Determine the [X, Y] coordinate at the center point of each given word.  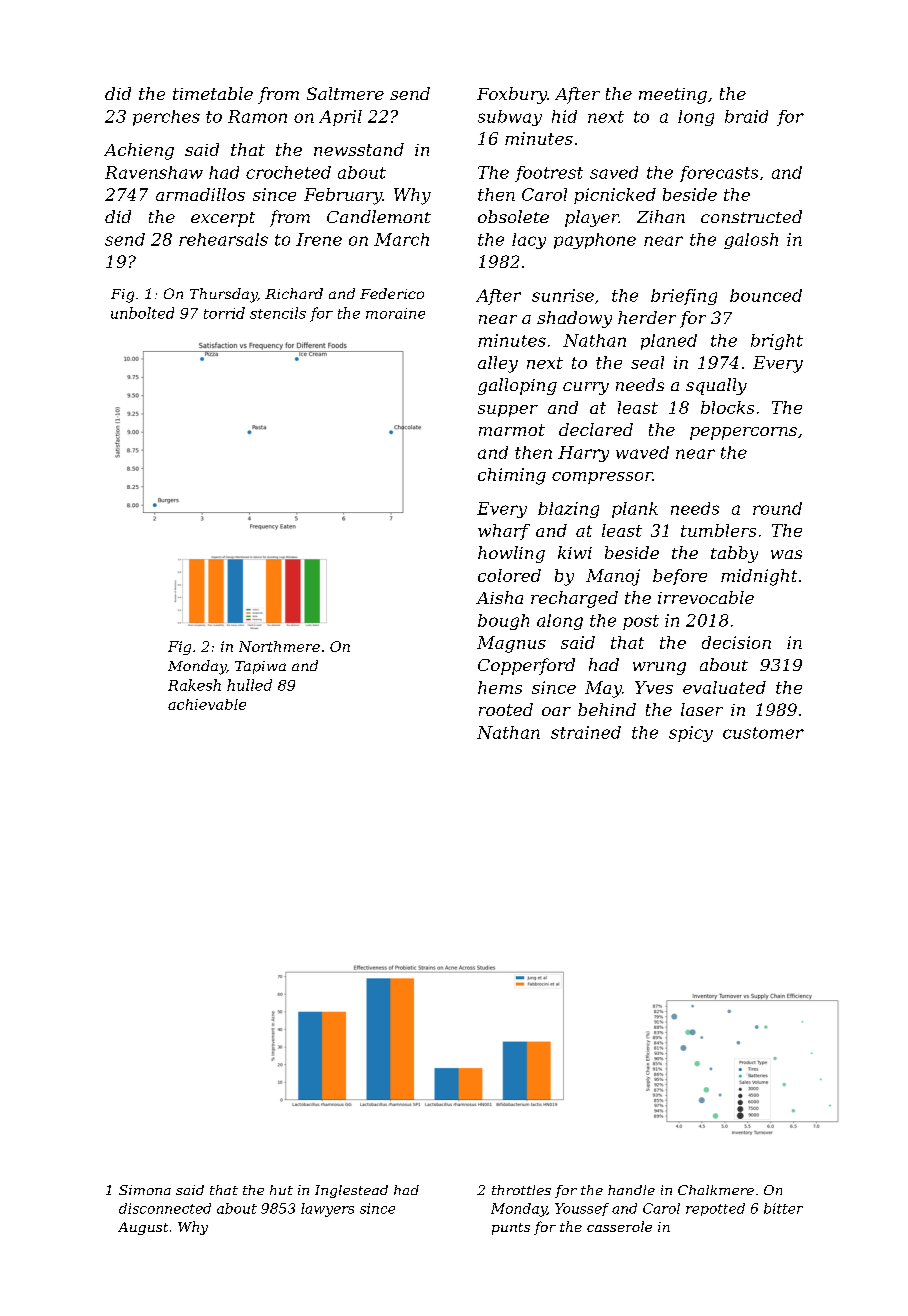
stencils [278, 313]
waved [642, 452]
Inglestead [351, 1191]
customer [763, 733]
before [680, 577]
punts [511, 1229]
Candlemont [379, 216]
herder [647, 317]
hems [500, 687]
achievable [207, 704]
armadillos [200, 194]
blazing [568, 510]
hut [281, 1190]
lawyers [327, 1210]
